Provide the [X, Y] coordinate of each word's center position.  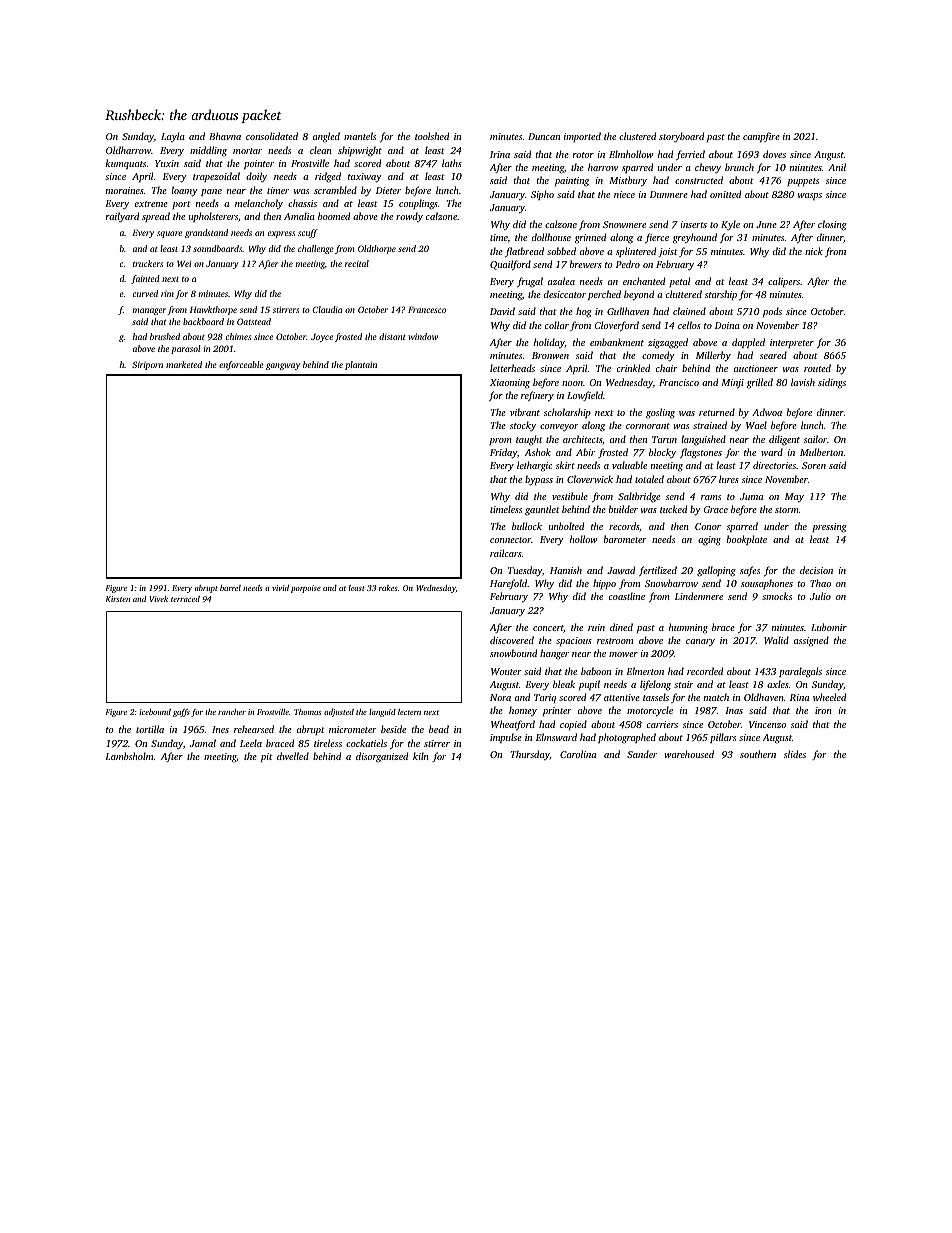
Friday [503, 453]
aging [709, 541]
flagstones [701, 453]
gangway [283, 366]
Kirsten [118, 599]
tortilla [150, 729]
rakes [388, 588]
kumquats [125, 164]
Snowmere [624, 224]
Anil [837, 167]
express [281, 234]
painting [572, 182]
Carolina [578, 754]
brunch [739, 167]
